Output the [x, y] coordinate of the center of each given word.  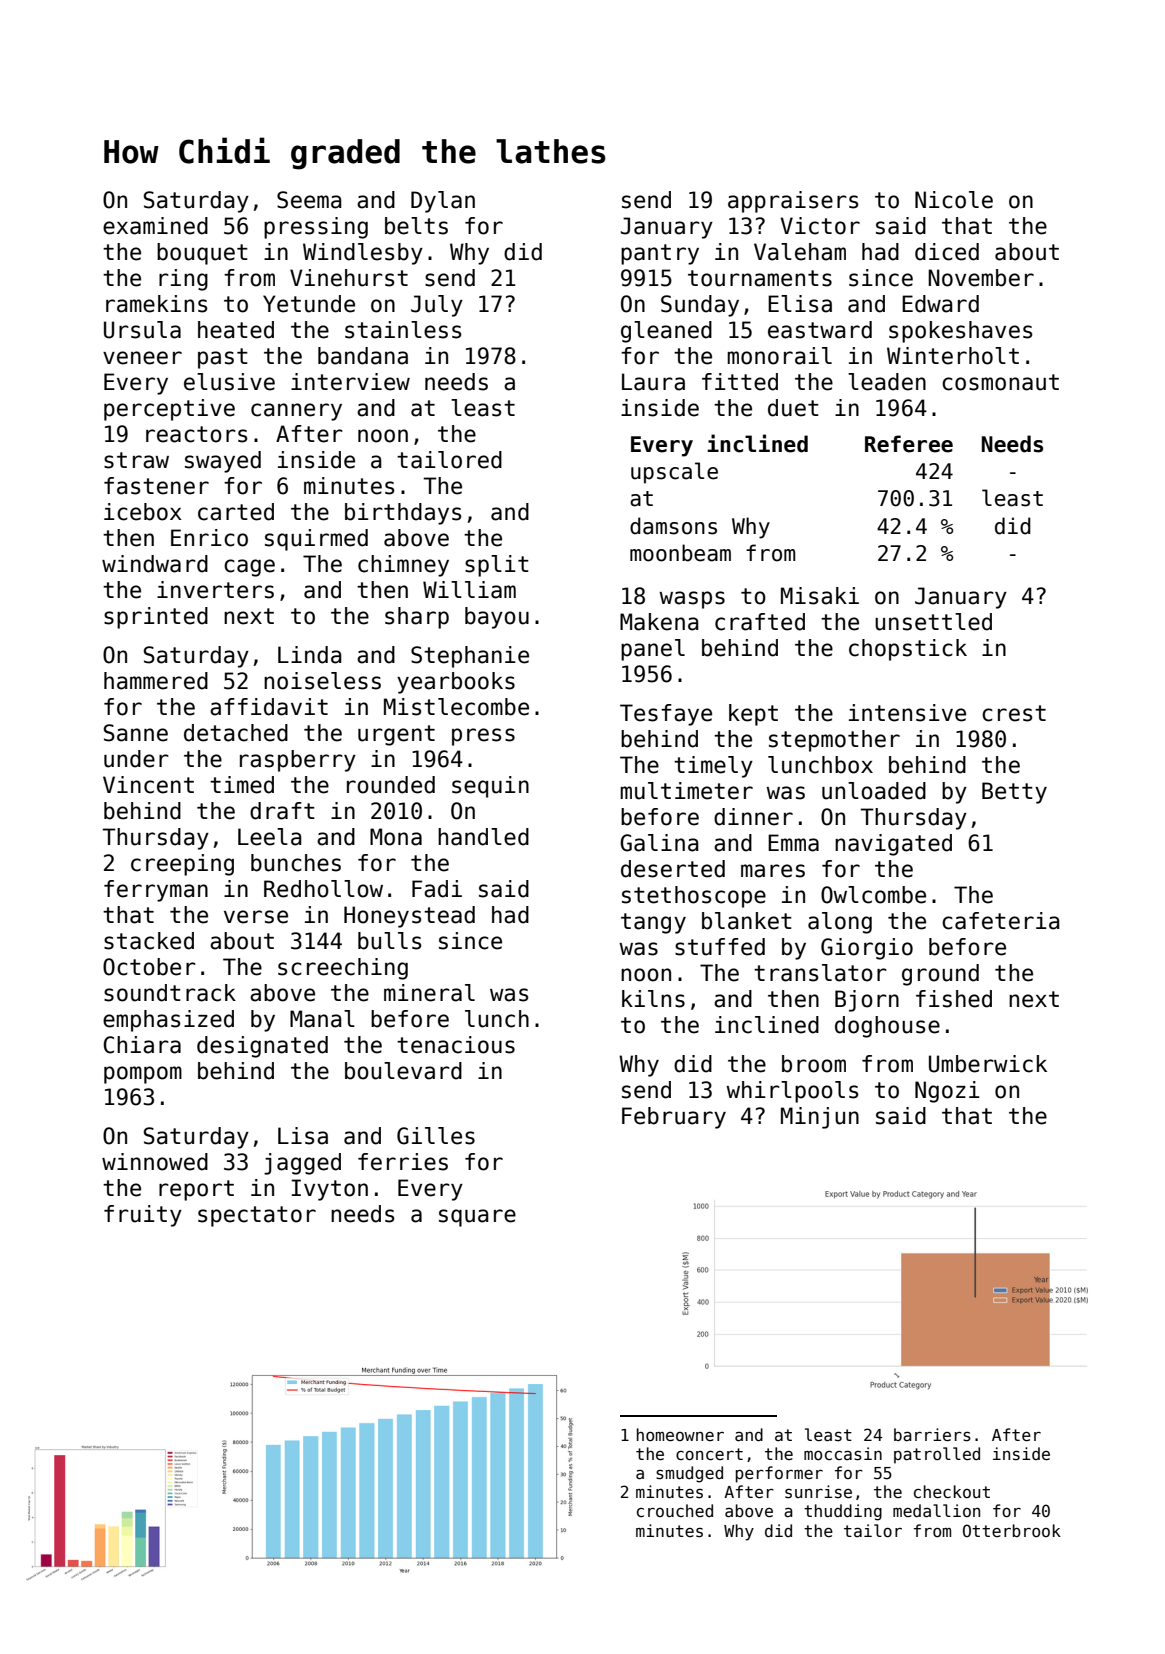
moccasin [843, 1454]
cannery [296, 412]
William [469, 590]
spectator [257, 1216]
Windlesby [363, 254]
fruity [143, 1216]
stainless [403, 330]
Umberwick [988, 1064]
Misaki [820, 596]
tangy [653, 923]
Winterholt [953, 356]
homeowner [680, 1434]
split [497, 566]
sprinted [156, 618]
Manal [322, 1019]
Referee [909, 444]
